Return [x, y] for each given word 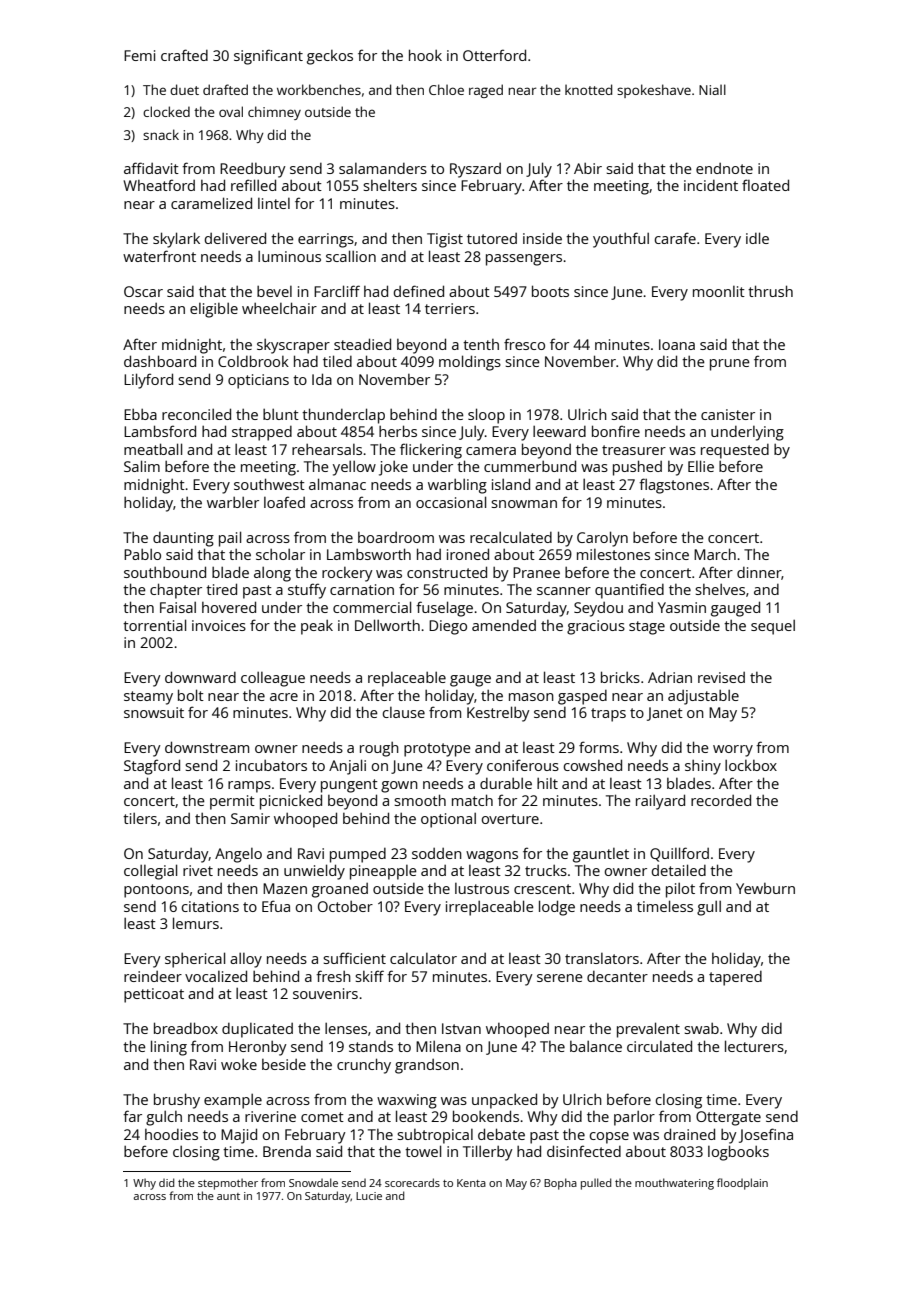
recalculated [511, 537]
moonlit [719, 291]
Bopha [560, 1184]
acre [284, 697]
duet [184, 89]
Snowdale [313, 1182]
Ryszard [475, 170]
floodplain [742, 1184]
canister [728, 414]
